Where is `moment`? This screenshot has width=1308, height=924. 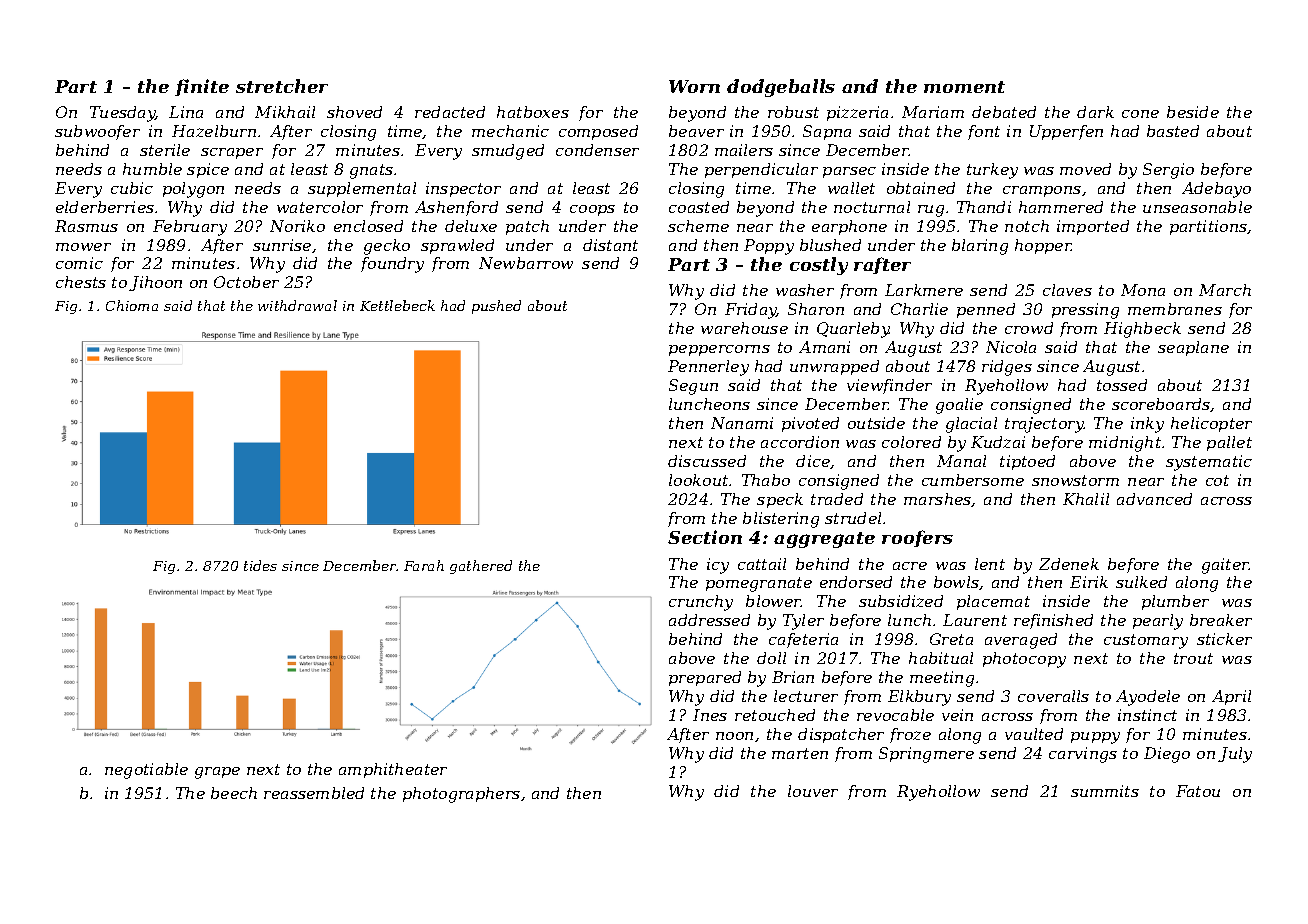
moment is located at coordinates (964, 87).
